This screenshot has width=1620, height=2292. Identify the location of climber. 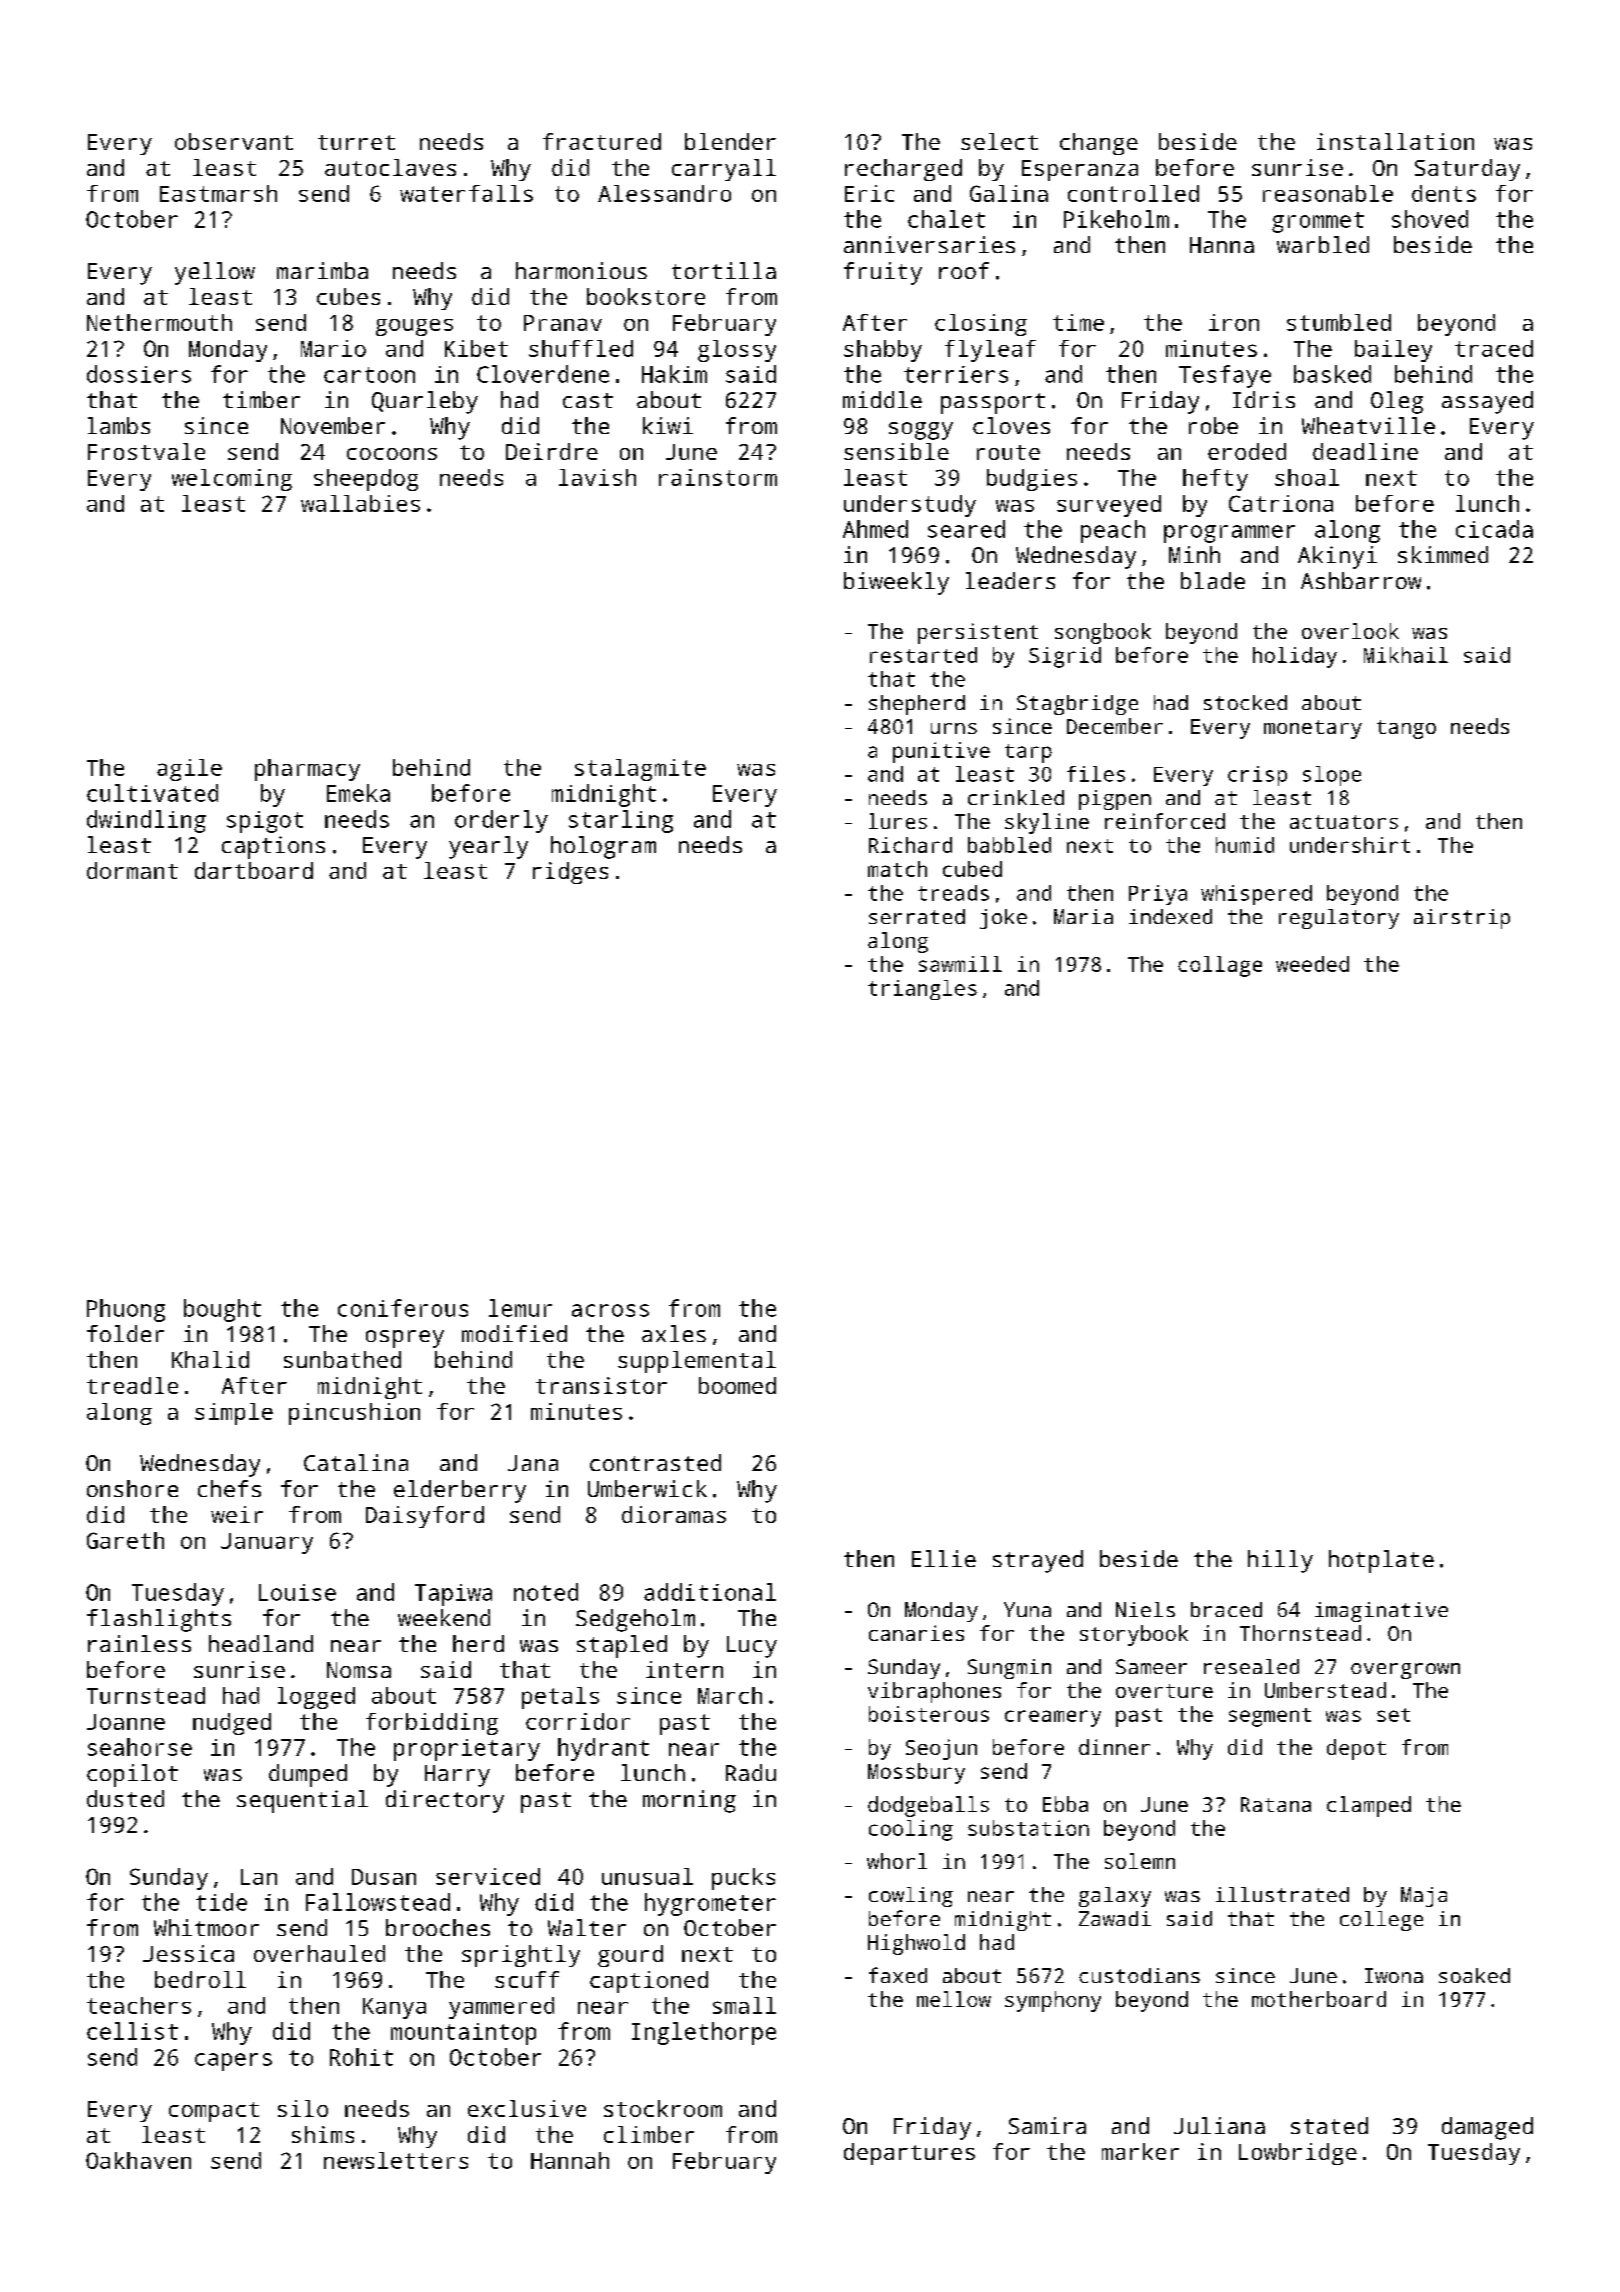
(649, 2134).
